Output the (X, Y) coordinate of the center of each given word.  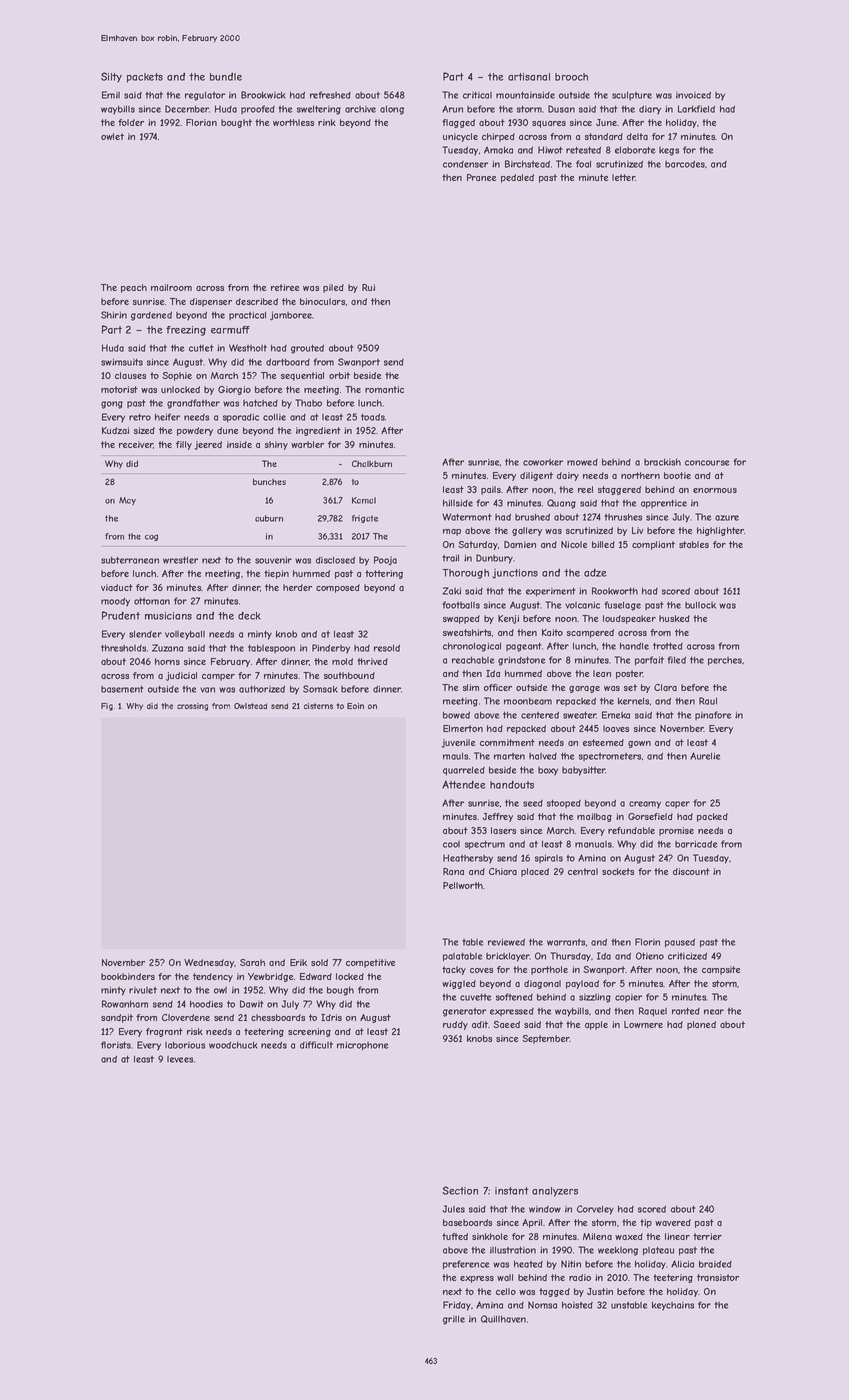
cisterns (318, 706)
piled (333, 288)
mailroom (171, 287)
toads (373, 417)
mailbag (594, 817)
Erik (298, 962)
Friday (457, 1306)
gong (112, 405)
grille (454, 1320)
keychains (673, 1306)
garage (584, 689)
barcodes (685, 164)
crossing (192, 707)
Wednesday (209, 963)
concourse (707, 463)
